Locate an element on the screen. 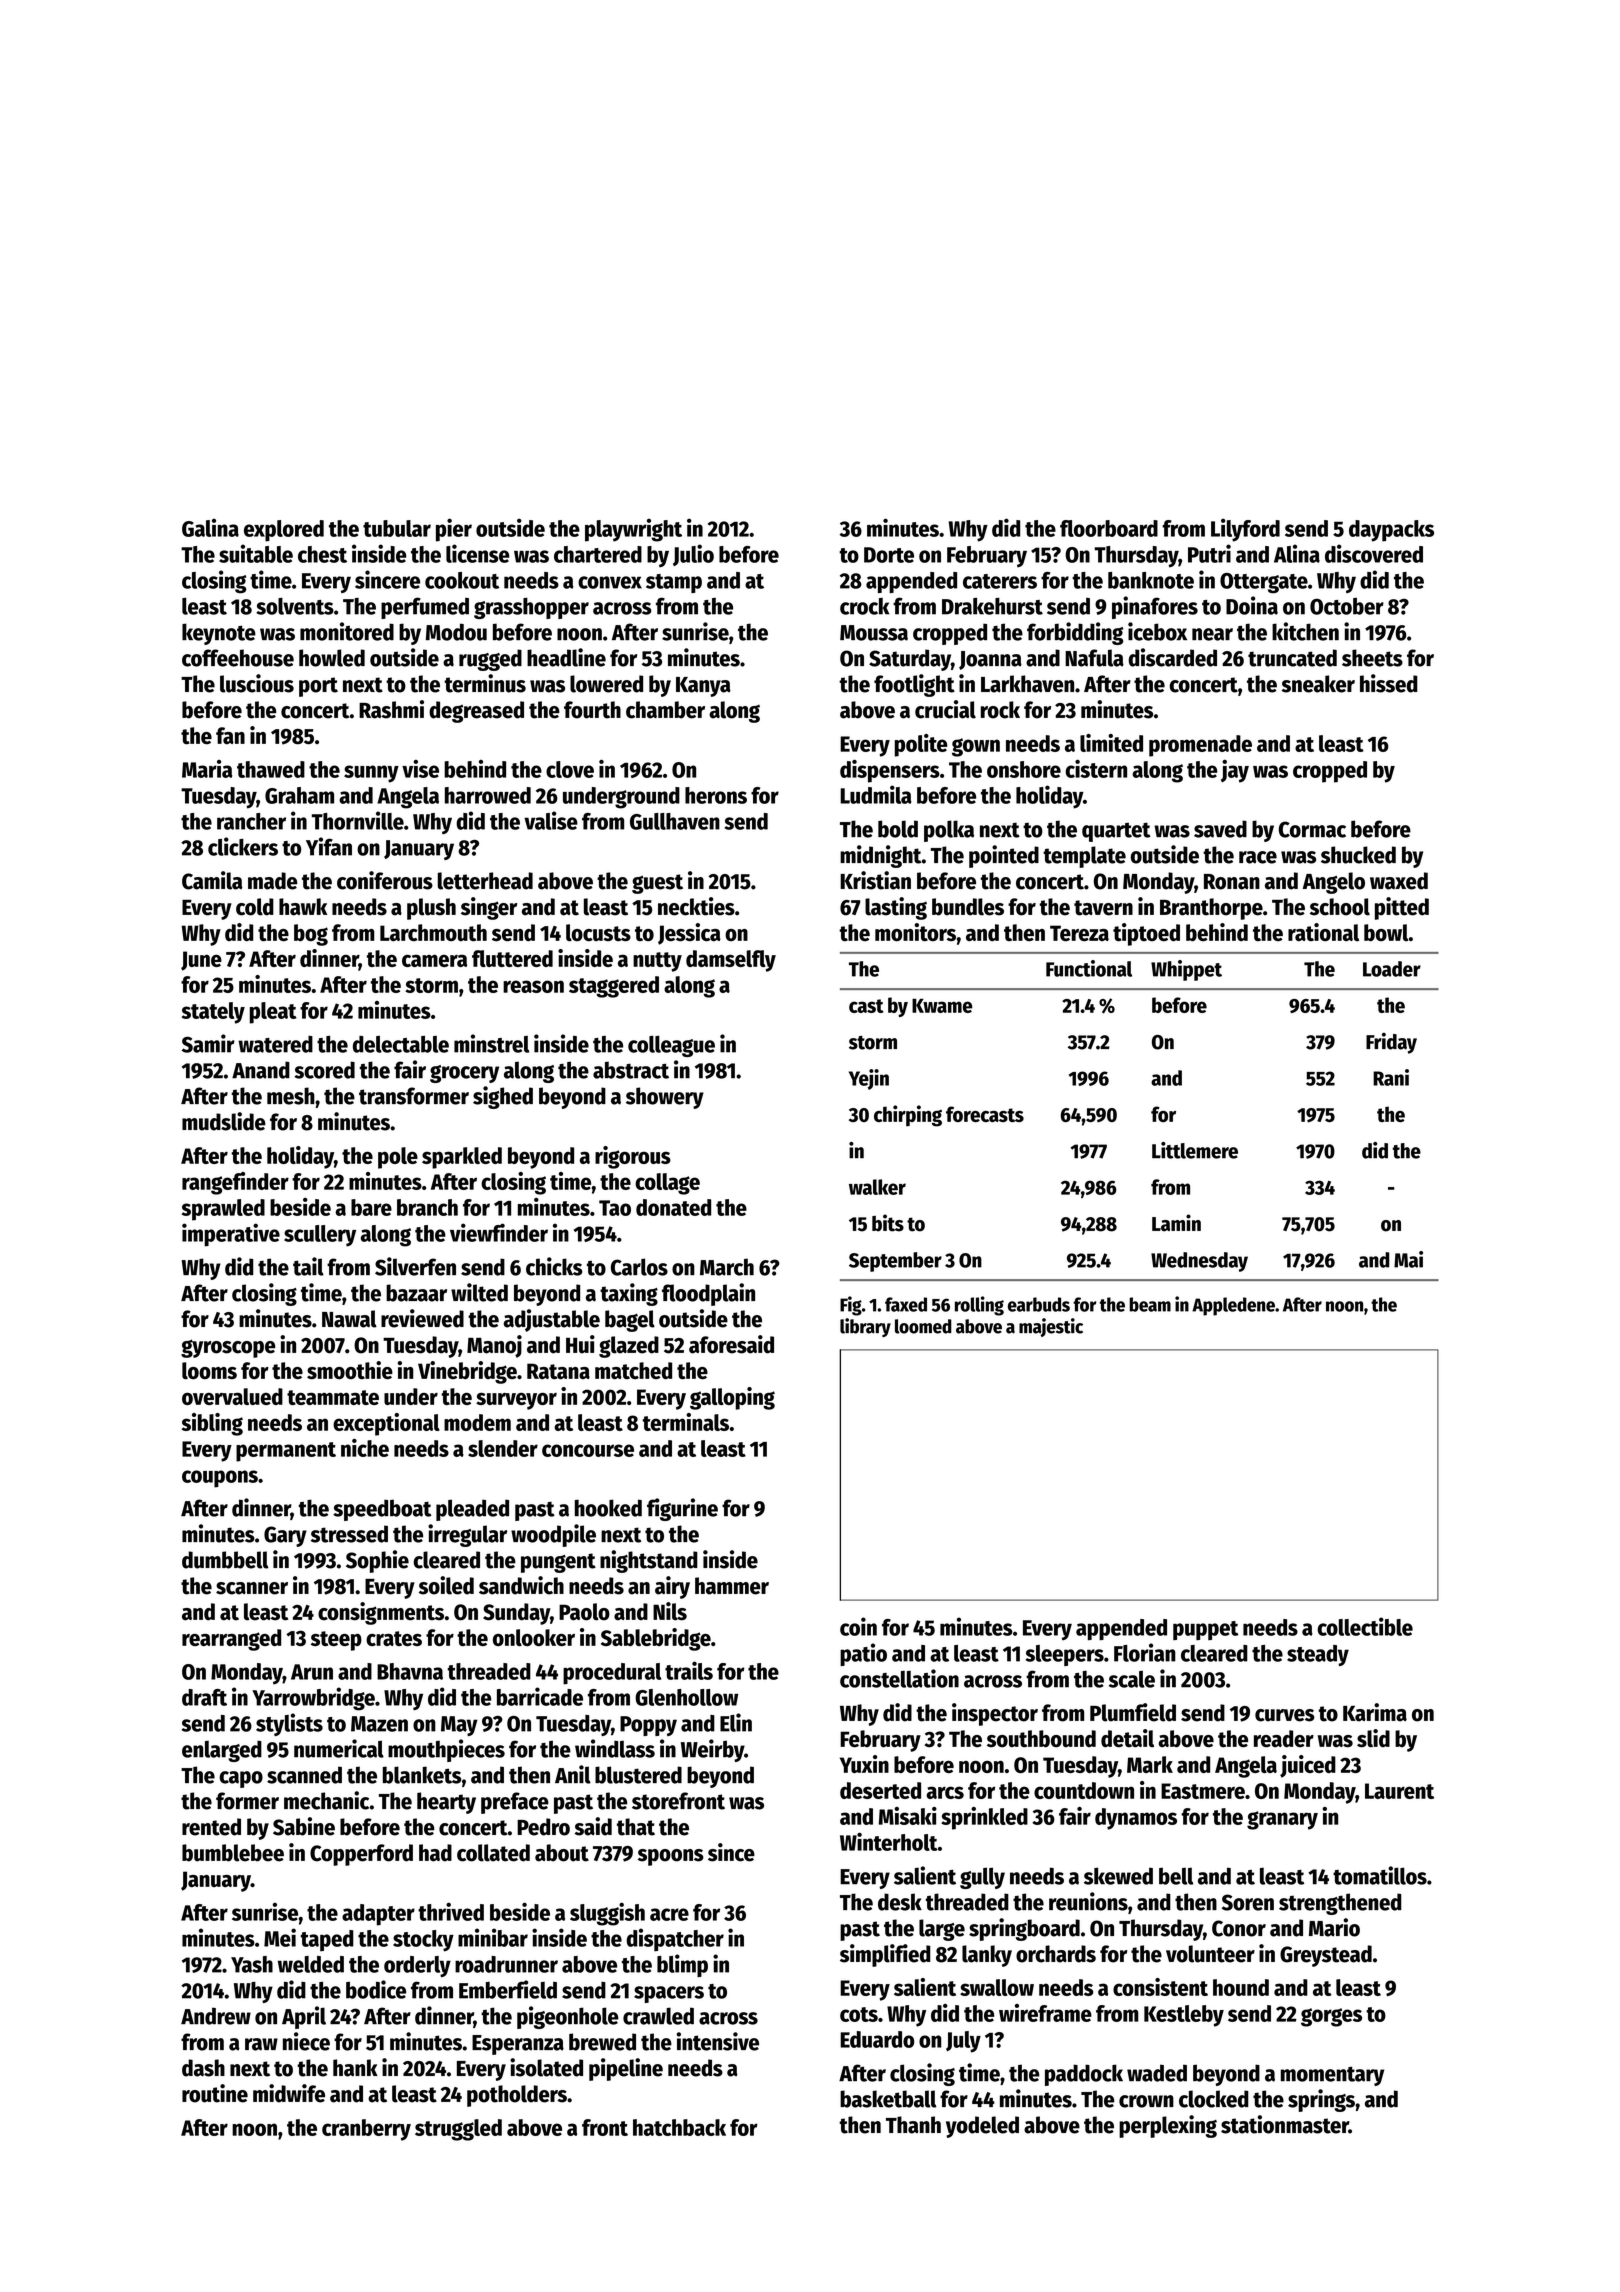  dispensers is located at coordinates (890, 771).
